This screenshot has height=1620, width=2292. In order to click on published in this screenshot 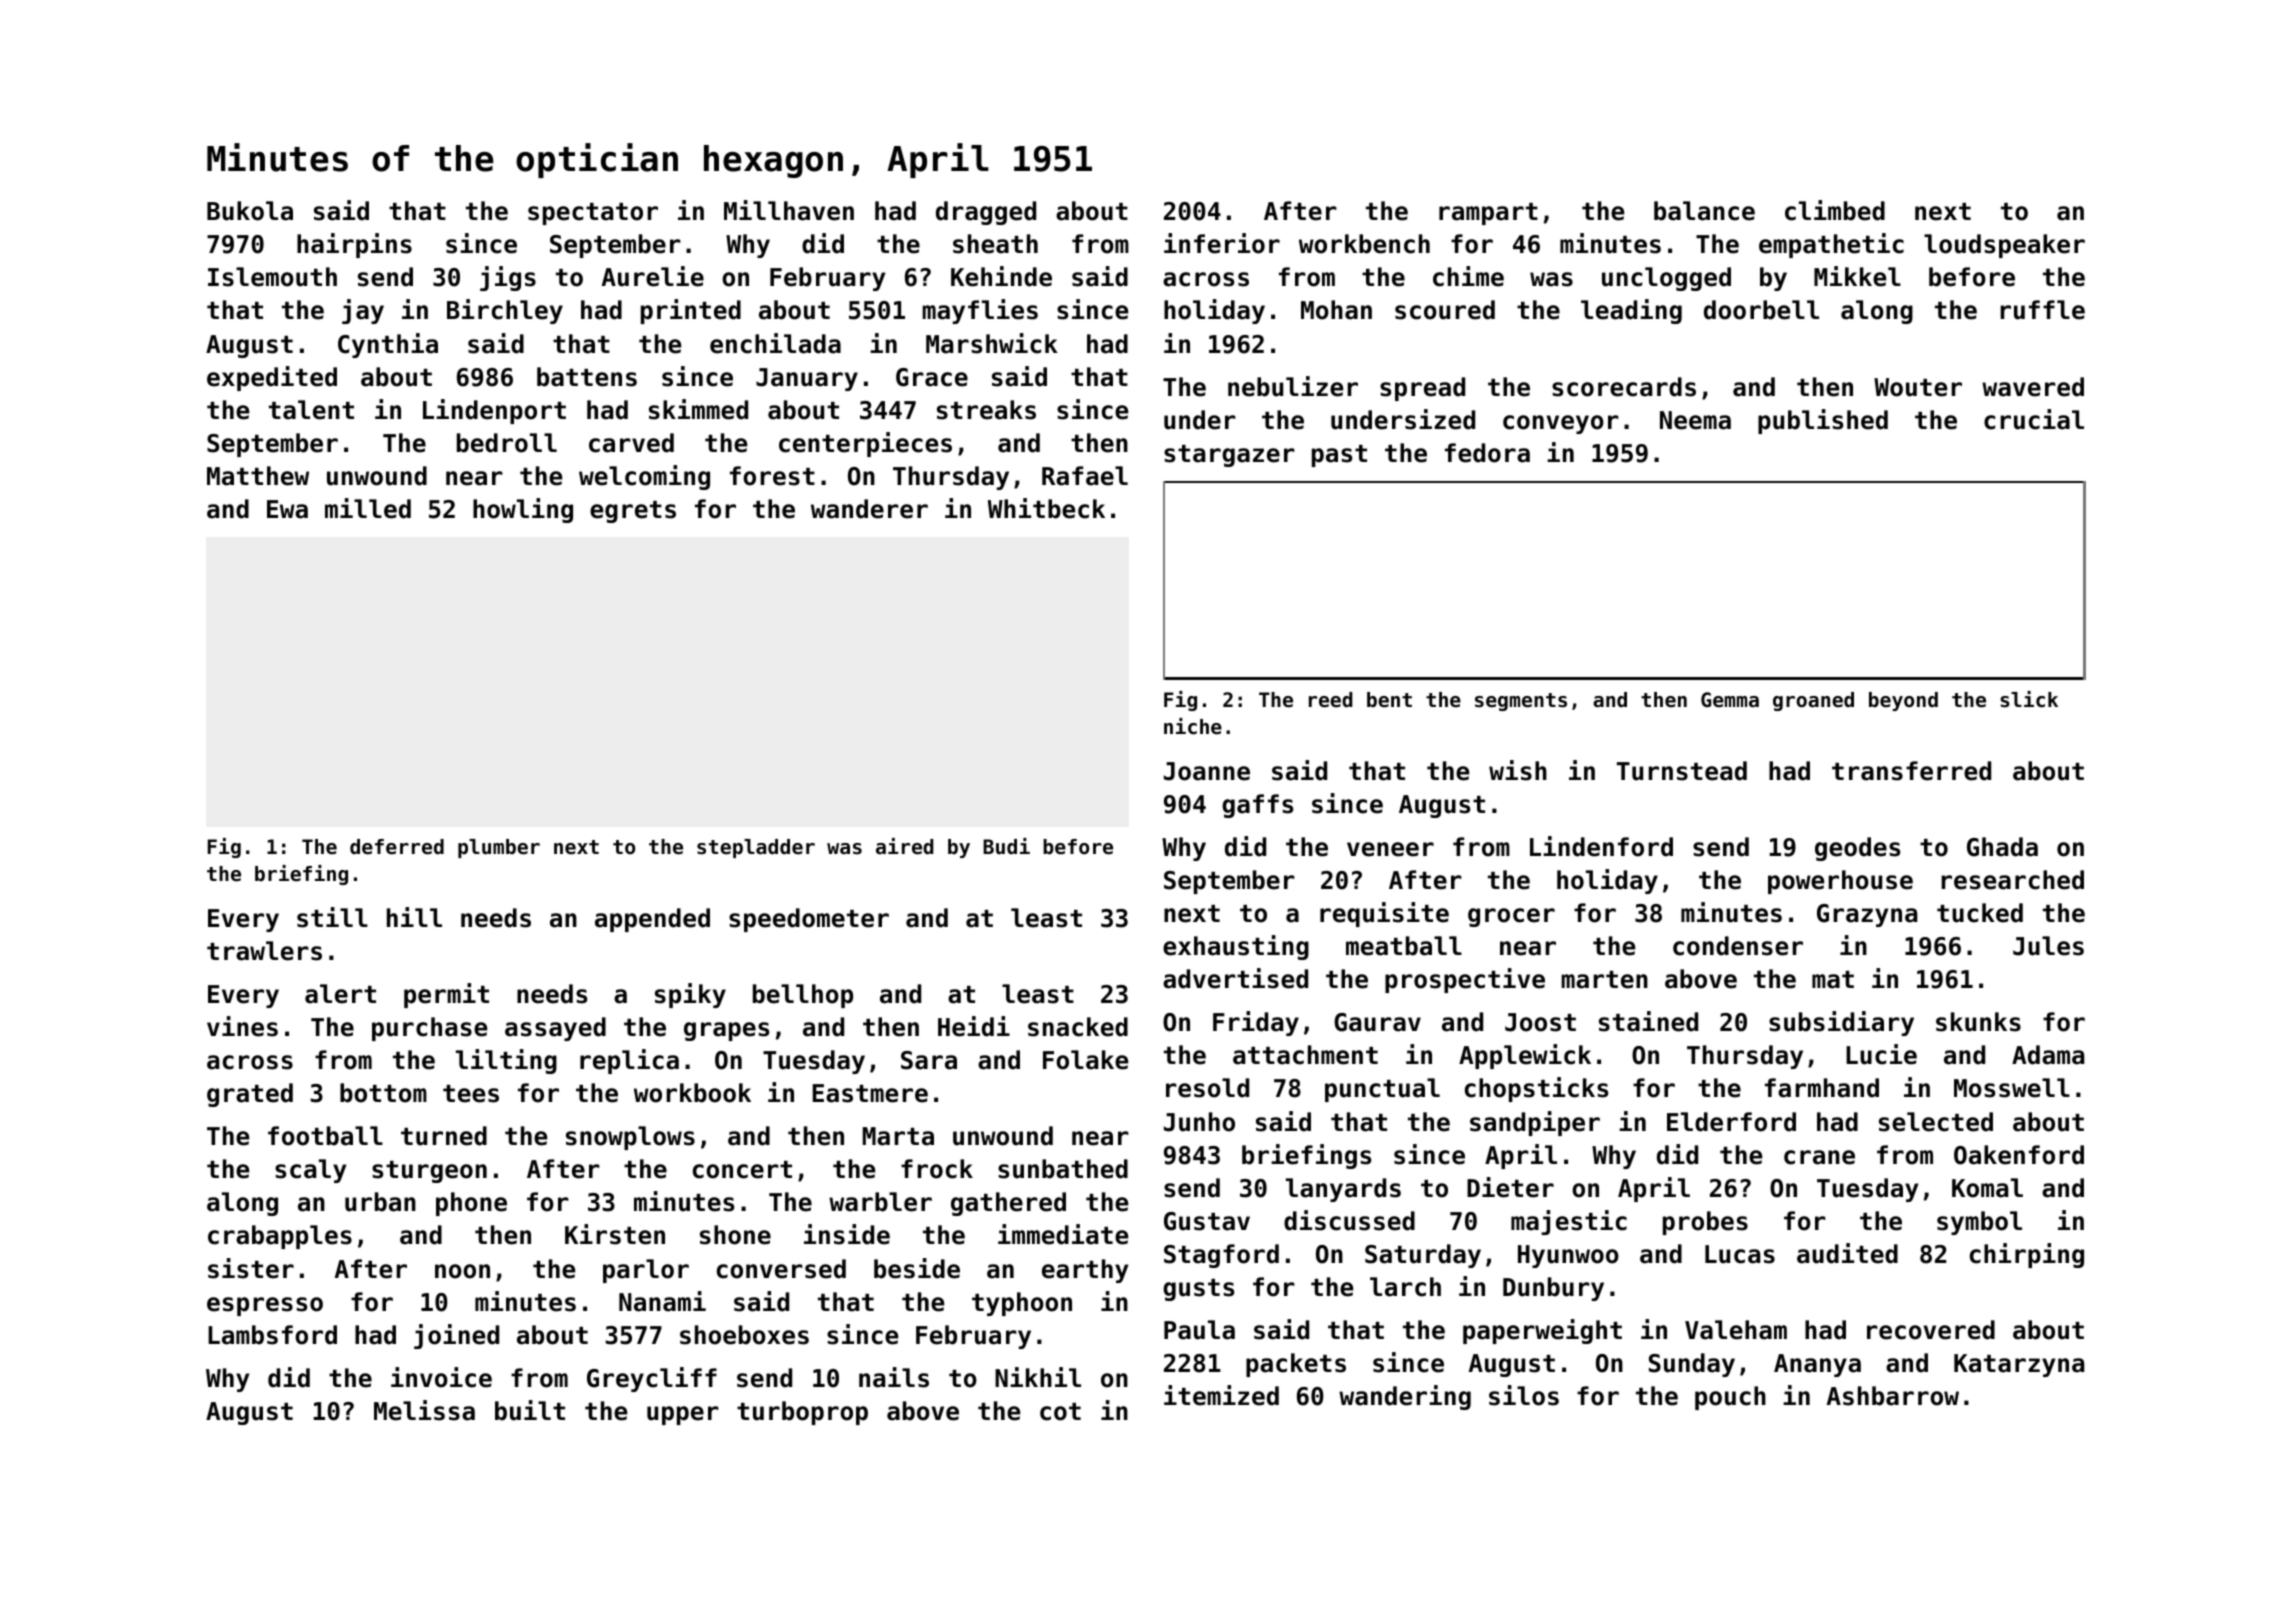, I will do `click(1823, 421)`.
